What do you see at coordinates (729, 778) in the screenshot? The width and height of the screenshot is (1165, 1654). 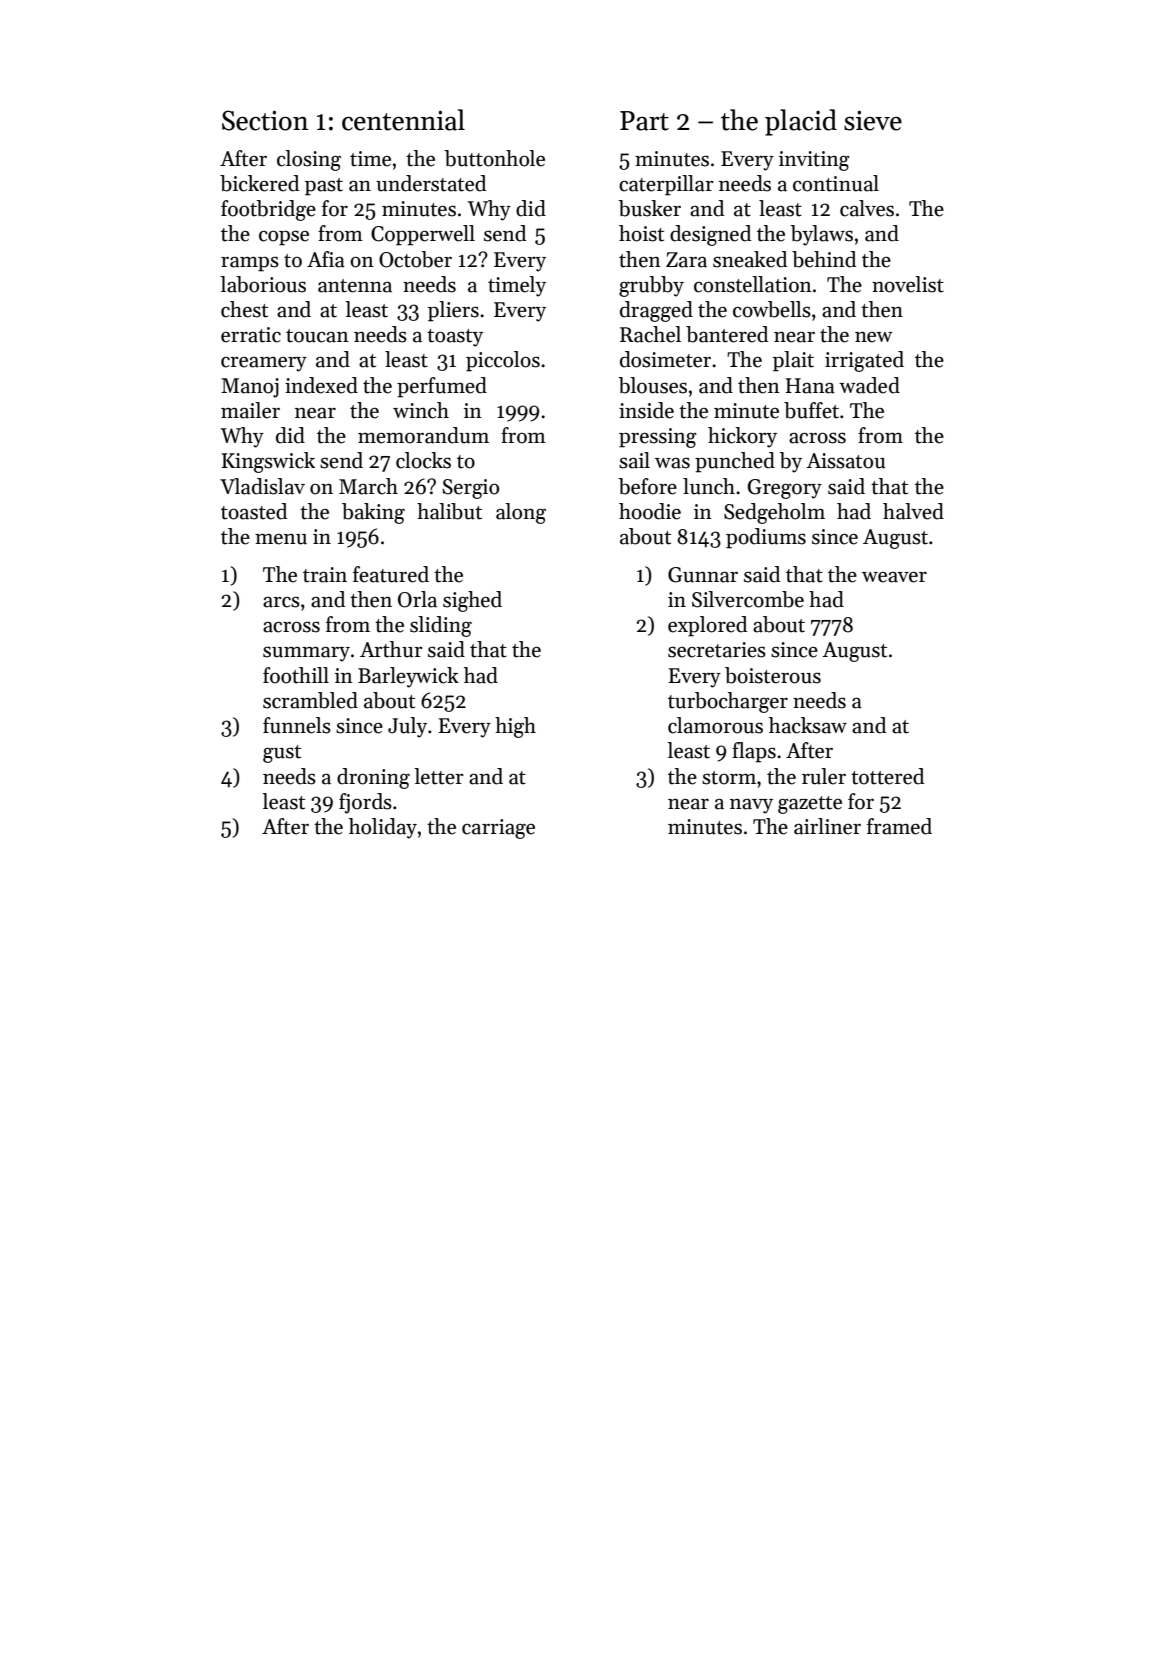 I see `storm` at bounding box center [729, 778].
